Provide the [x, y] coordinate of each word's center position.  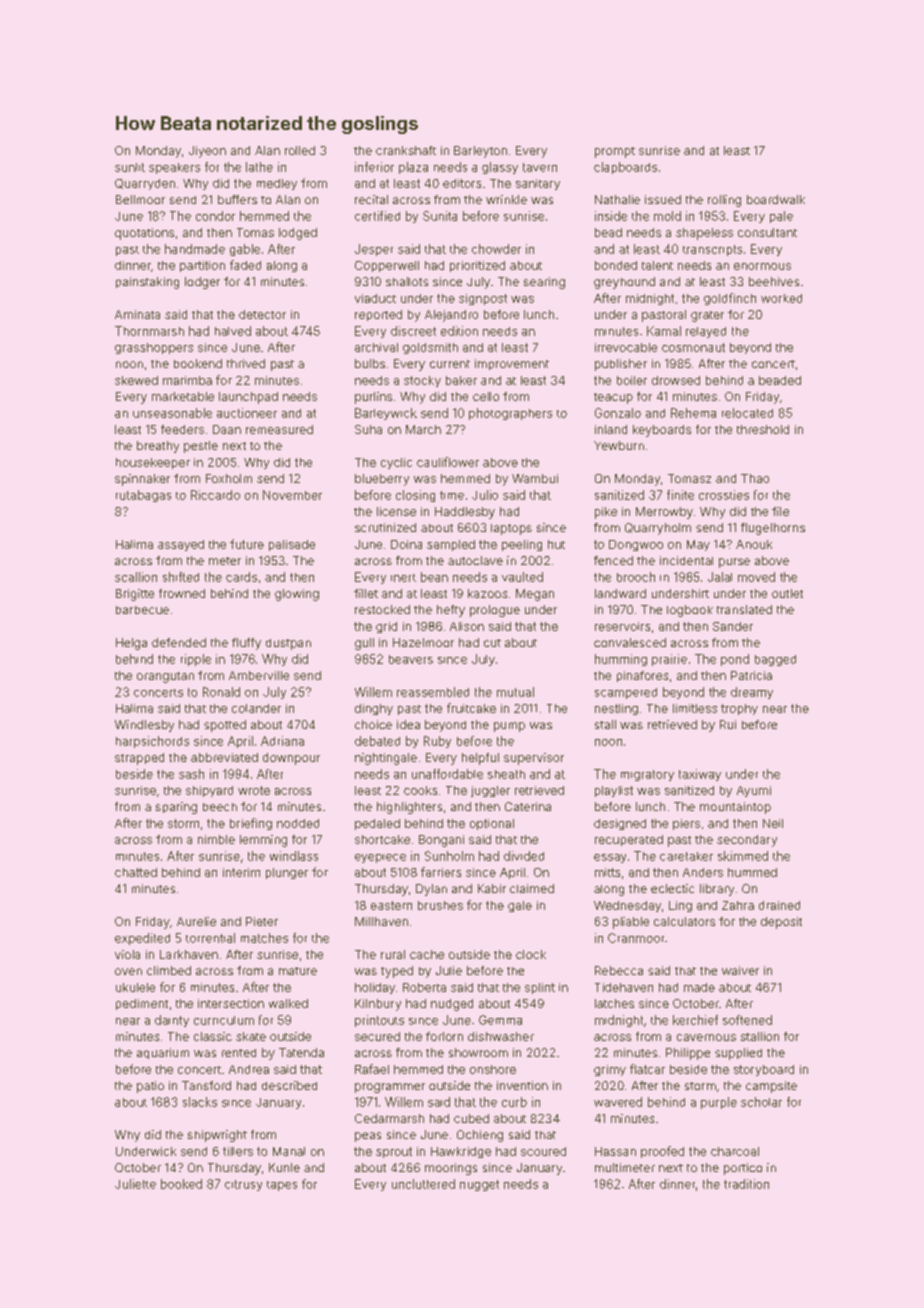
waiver [740, 970]
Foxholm [229, 478]
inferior [374, 167]
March [423, 429]
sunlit [130, 167]
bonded [616, 265]
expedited [142, 939]
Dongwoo [636, 545]
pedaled [377, 824]
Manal [289, 1151]
